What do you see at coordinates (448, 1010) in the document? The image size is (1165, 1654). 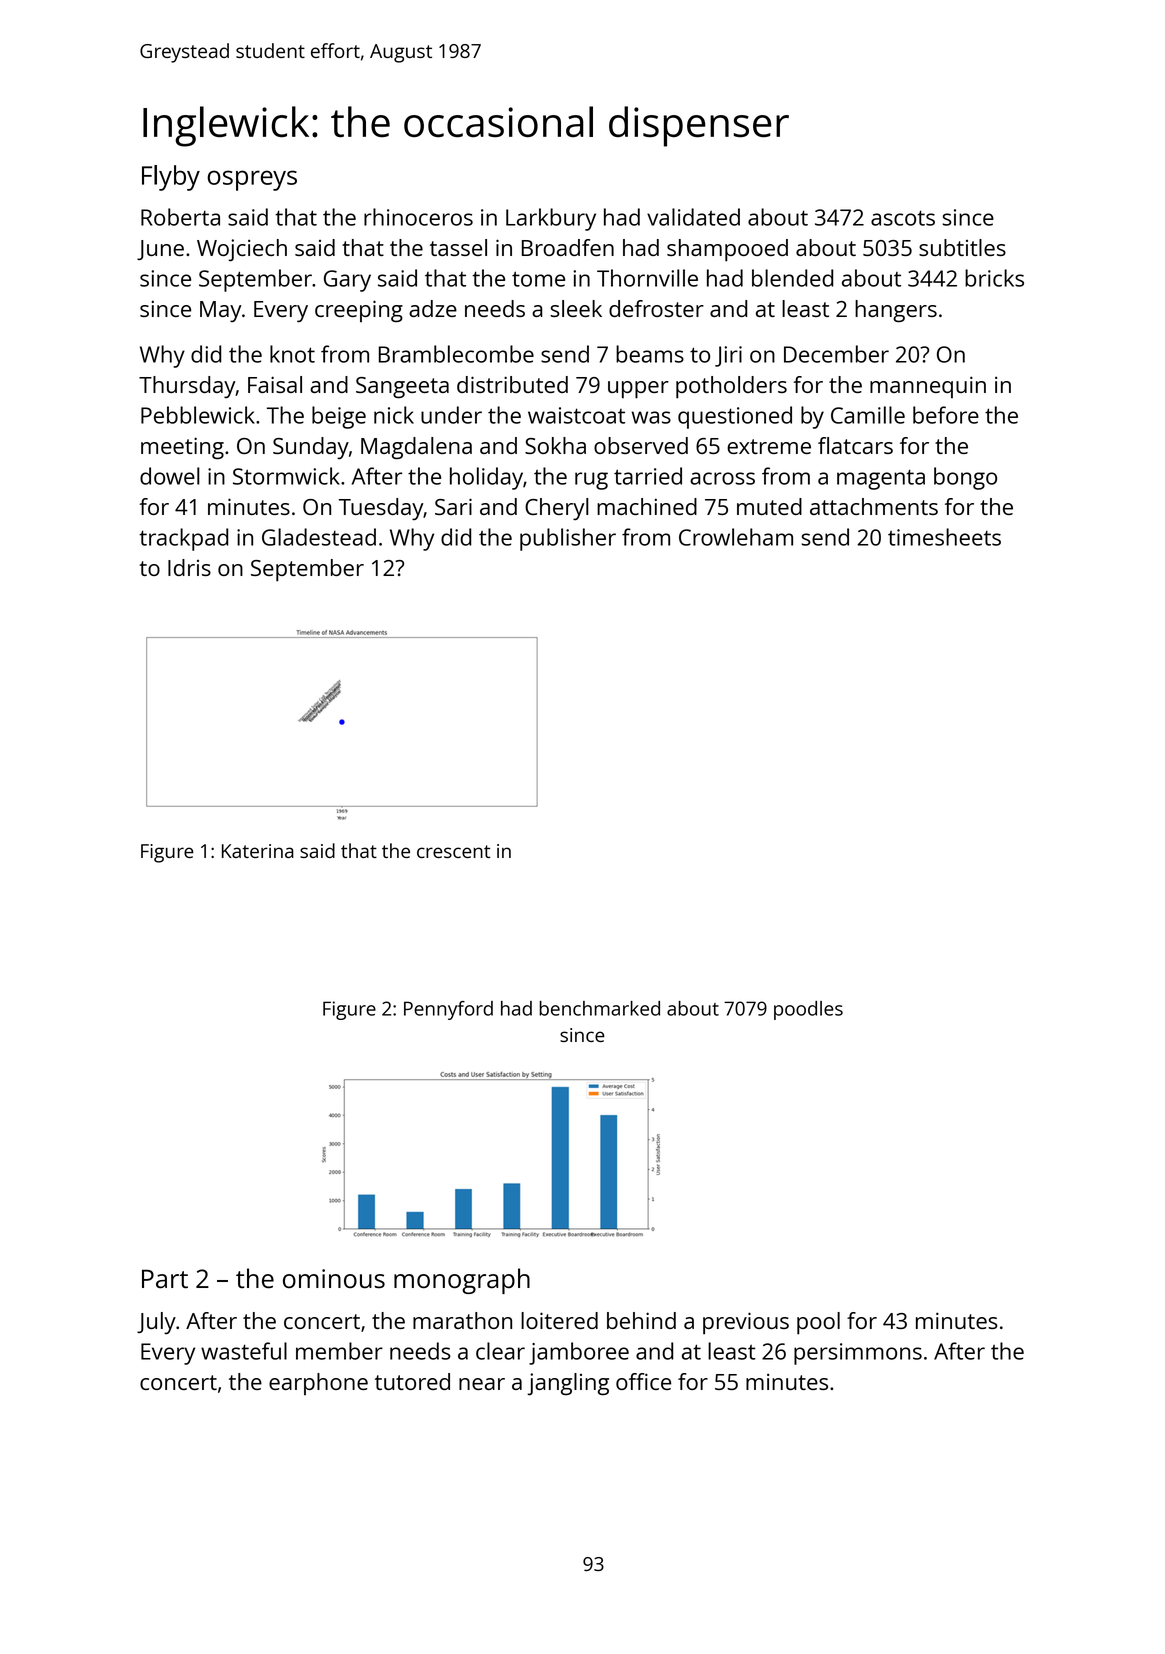 I see `Pennyford` at bounding box center [448, 1010].
